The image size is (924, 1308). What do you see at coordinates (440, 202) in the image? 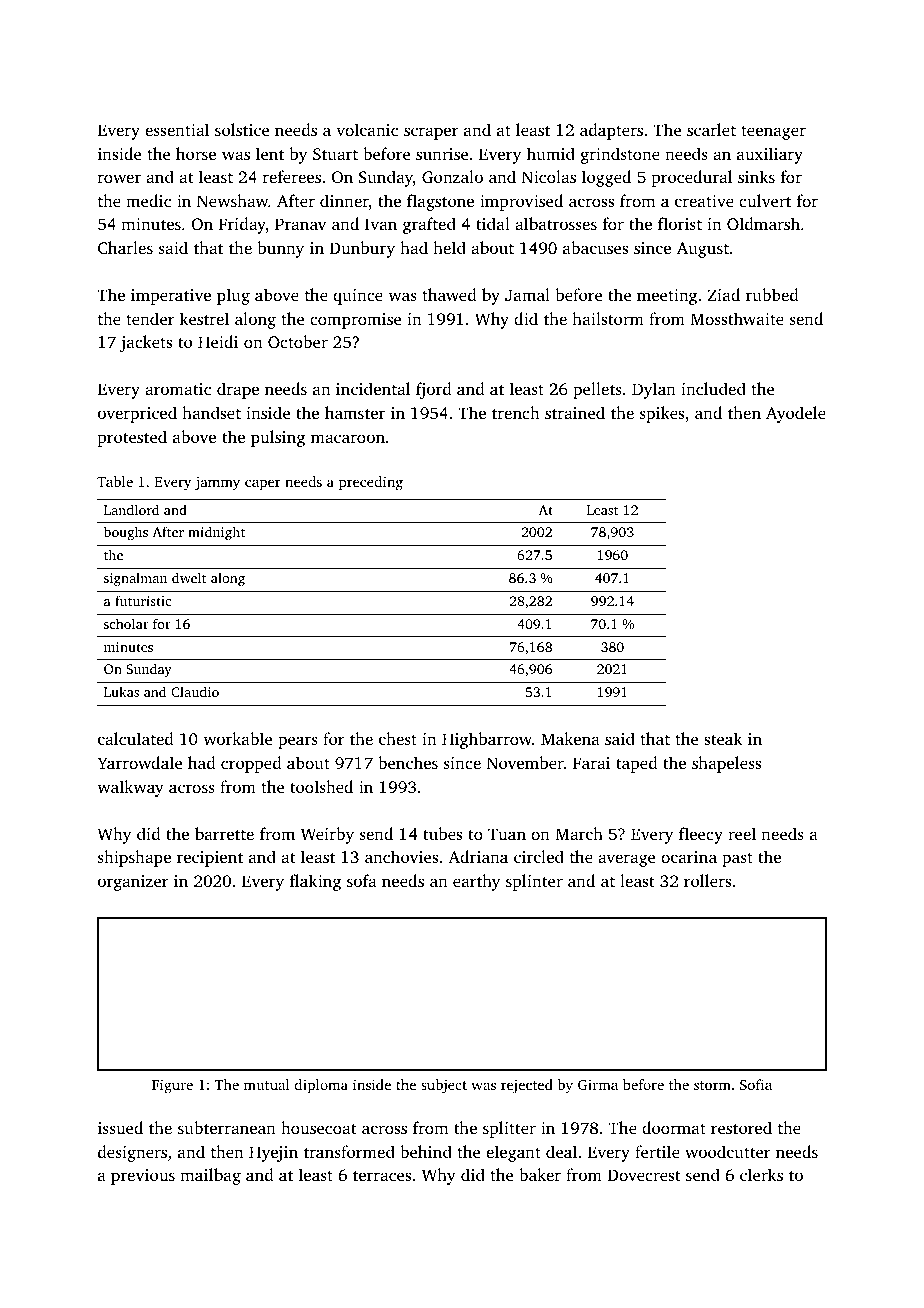
I see `flagstone` at bounding box center [440, 202].
